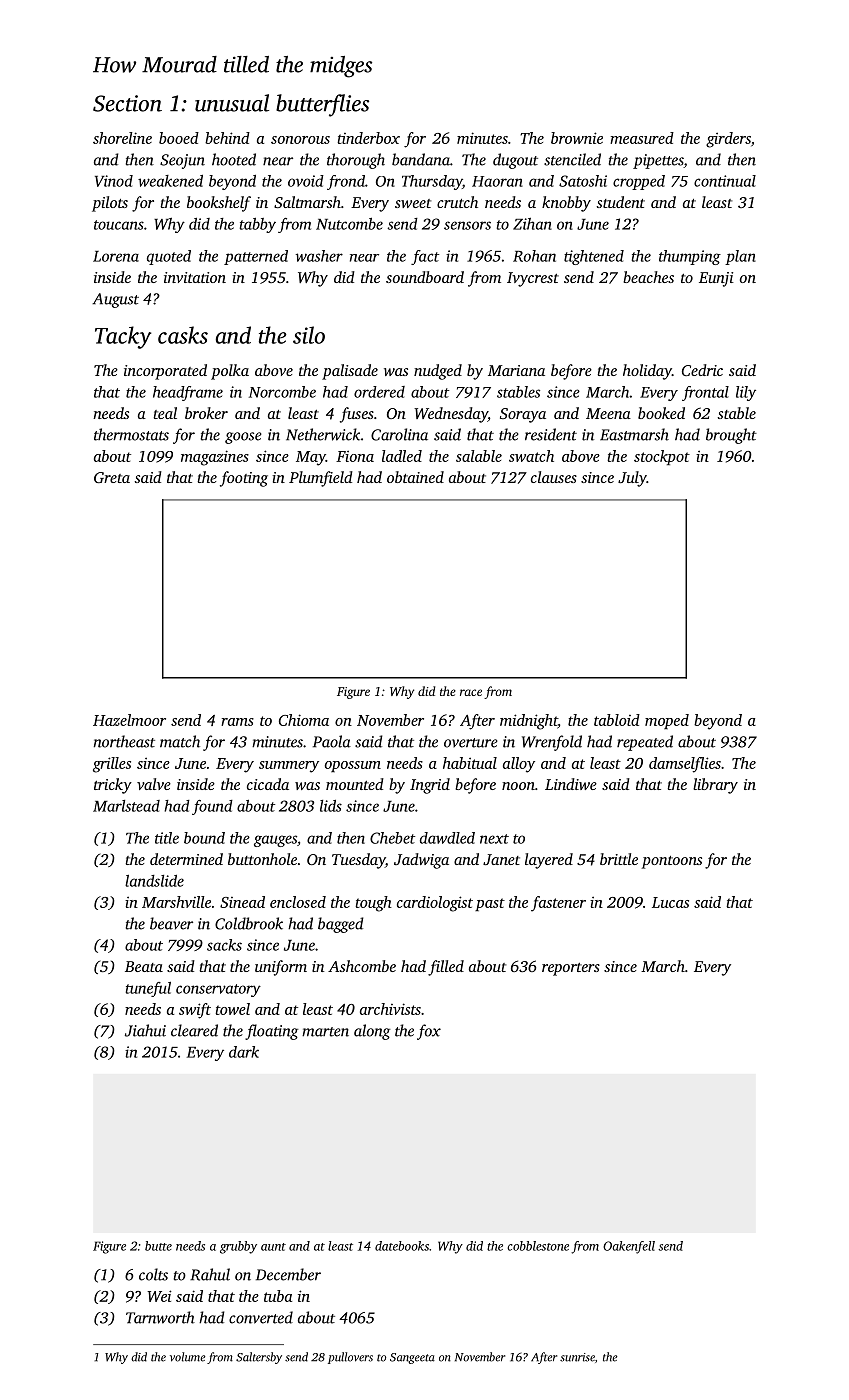  I want to click on girders, so click(728, 140).
